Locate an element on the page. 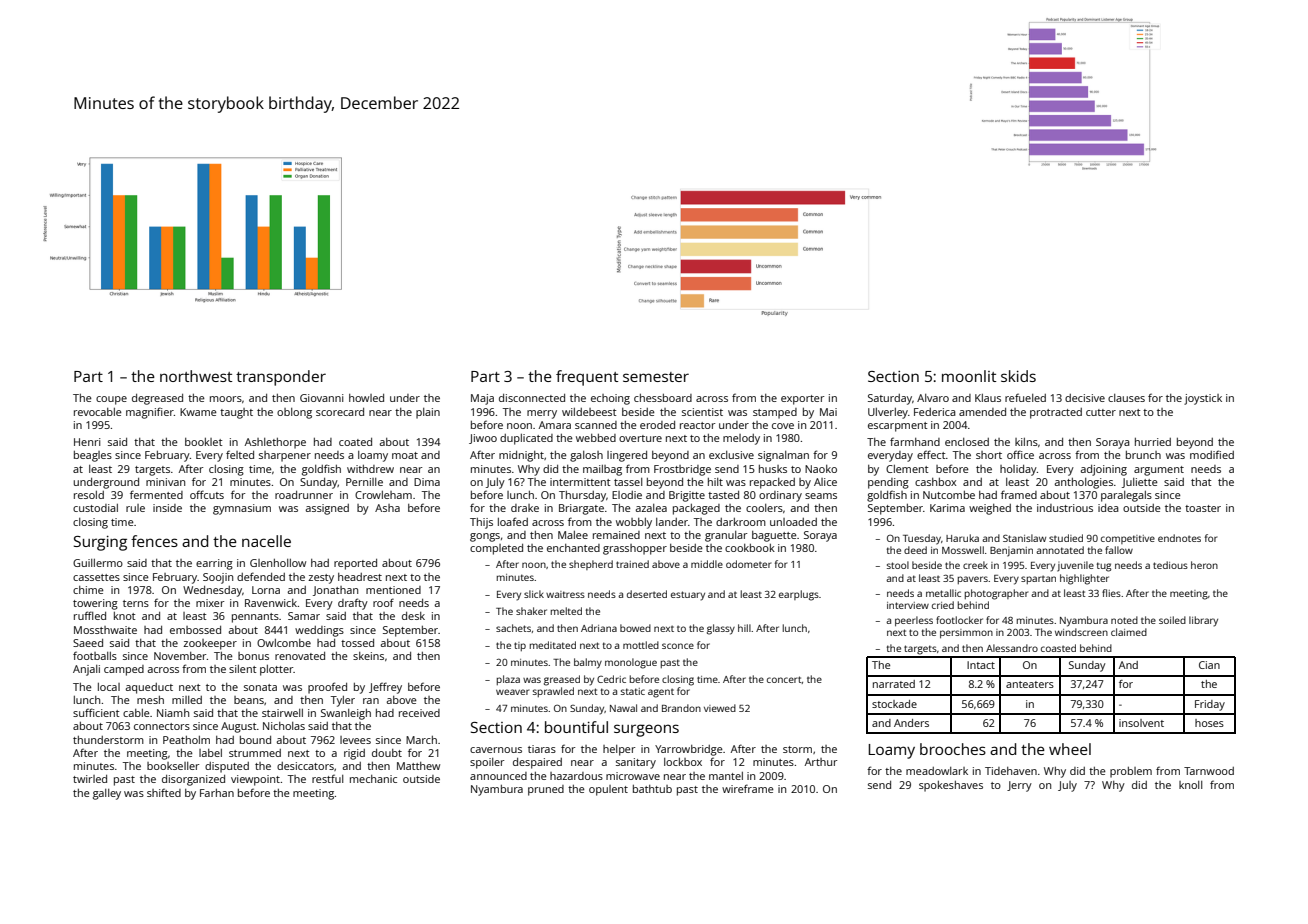 The image size is (1308, 924). hurried is located at coordinates (1153, 442).
